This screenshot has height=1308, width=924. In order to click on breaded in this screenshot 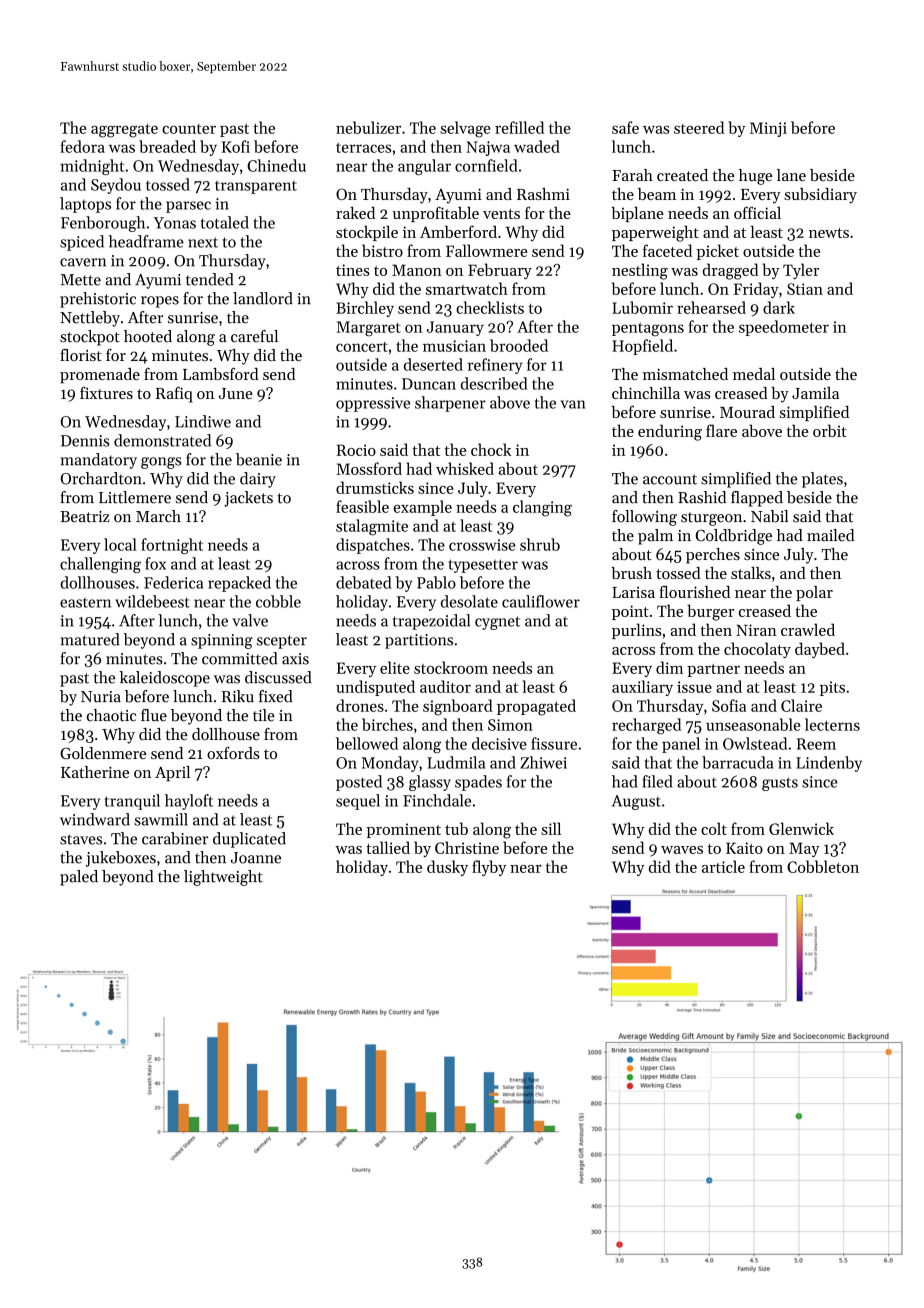, I will do `click(167, 146)`.
